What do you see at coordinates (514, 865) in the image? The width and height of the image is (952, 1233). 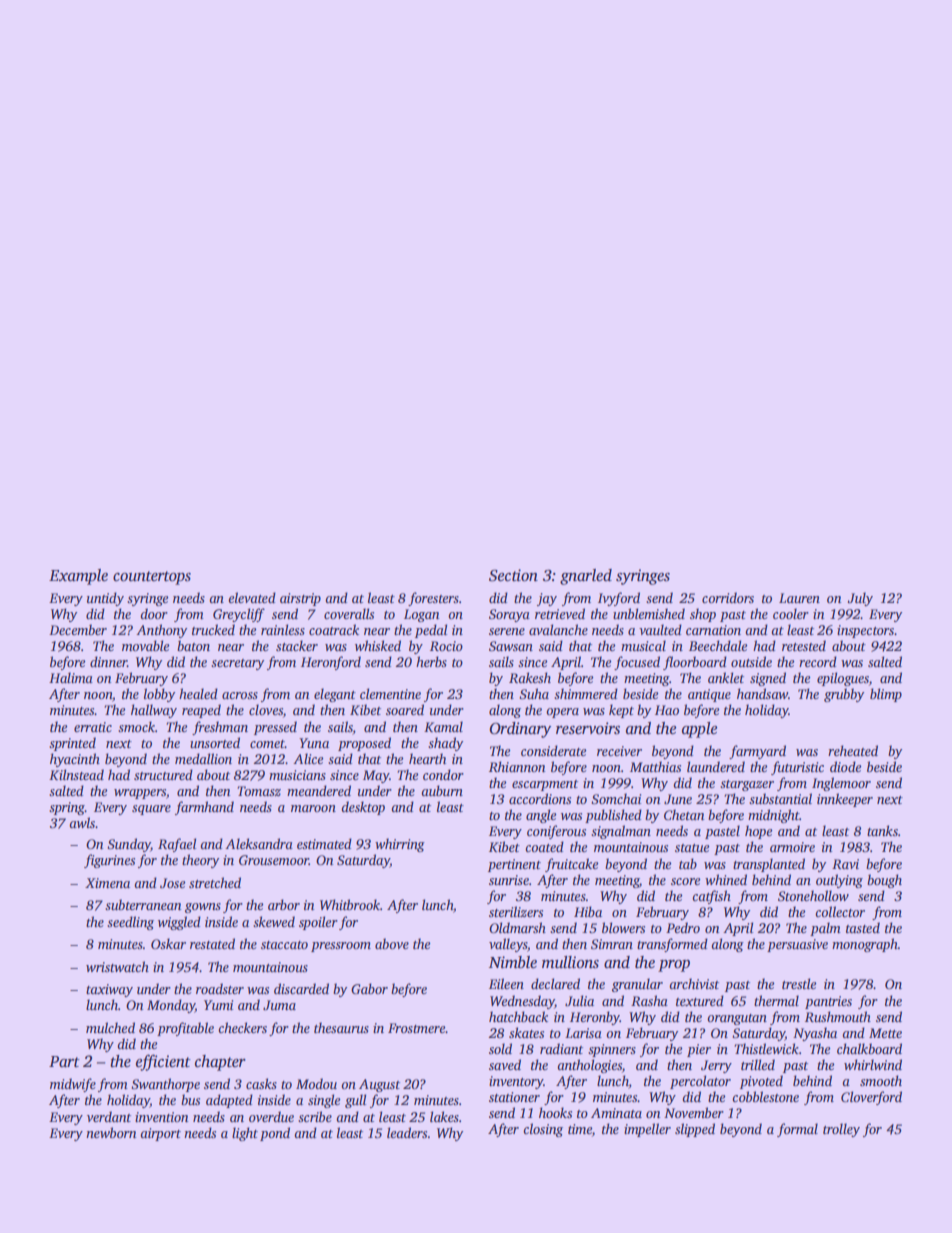 I see `pertinent` at bounding box center [514, 865].
